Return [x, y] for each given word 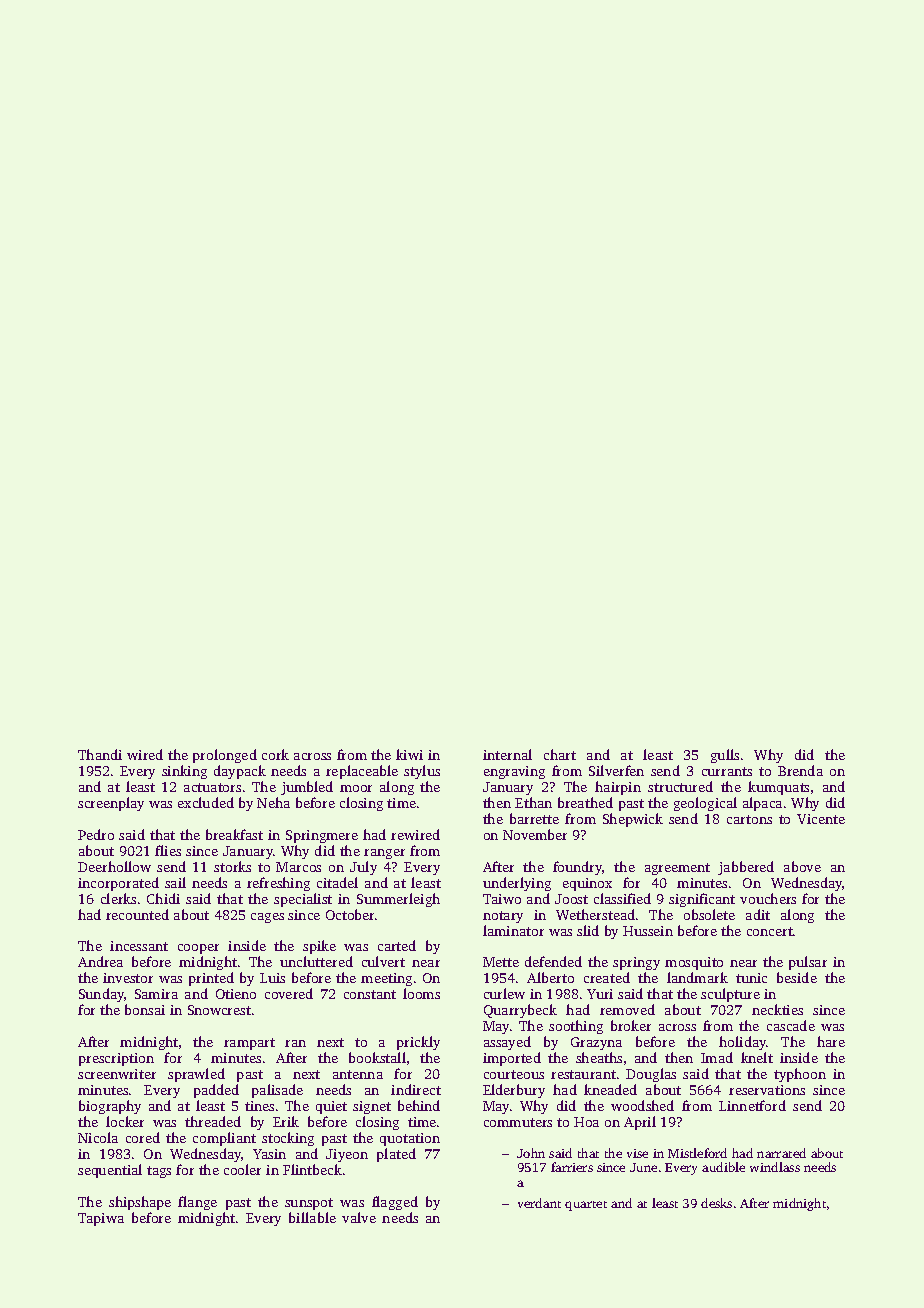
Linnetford [752, 1105]
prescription [116, 1059]
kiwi [409, 754]
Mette [501, 962]
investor [128, 978]
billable [312, 1217]
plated [396, 1155]
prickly [418, 1043]
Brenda [800, 770]
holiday [742, 1043]
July [363, 868]
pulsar [808, 963]
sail [175, 882]
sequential [110, 1171]
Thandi [100, 754]
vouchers [768, 898]
